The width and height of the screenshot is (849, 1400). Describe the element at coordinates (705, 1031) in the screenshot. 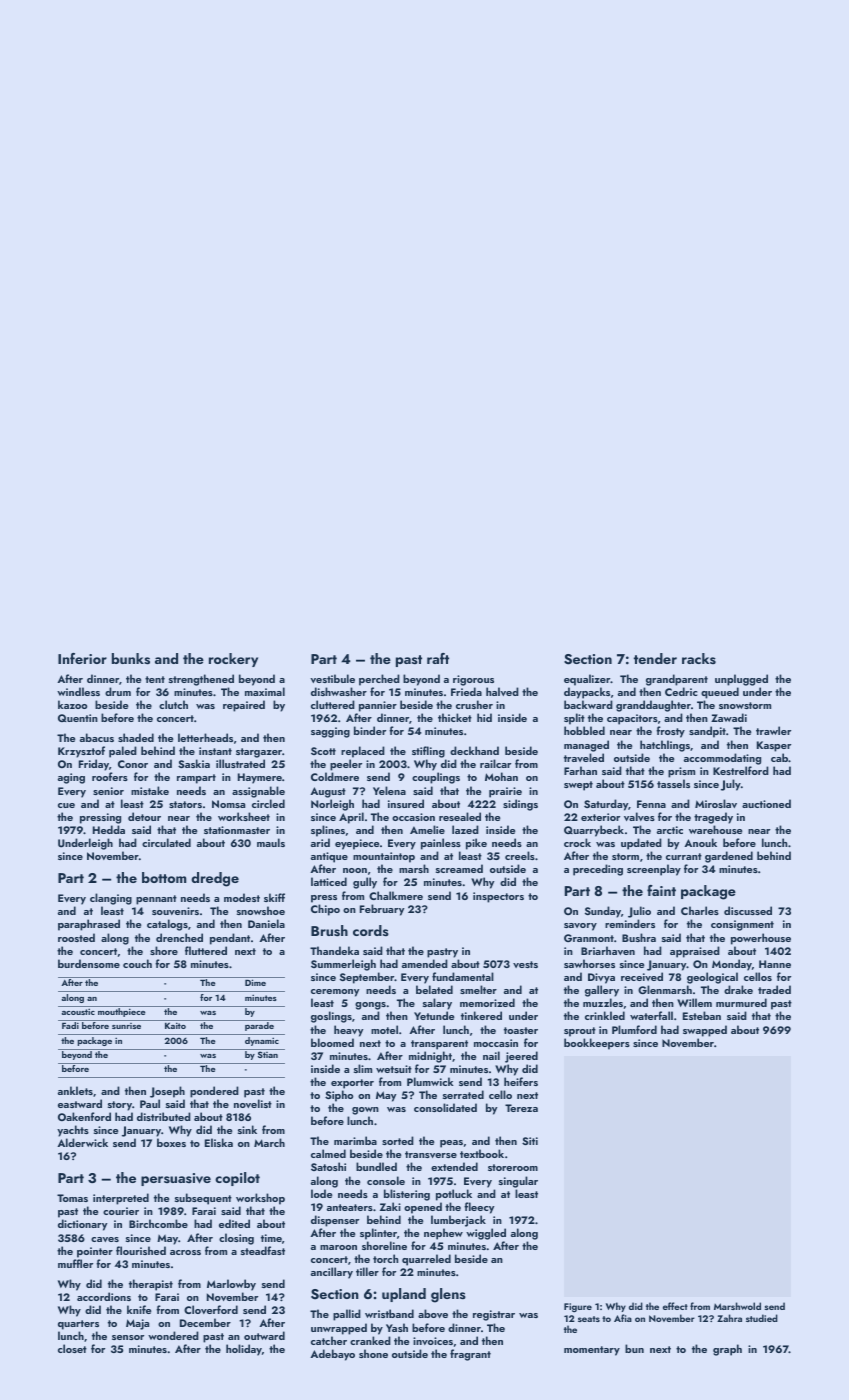

I see `swapped` at that location.
